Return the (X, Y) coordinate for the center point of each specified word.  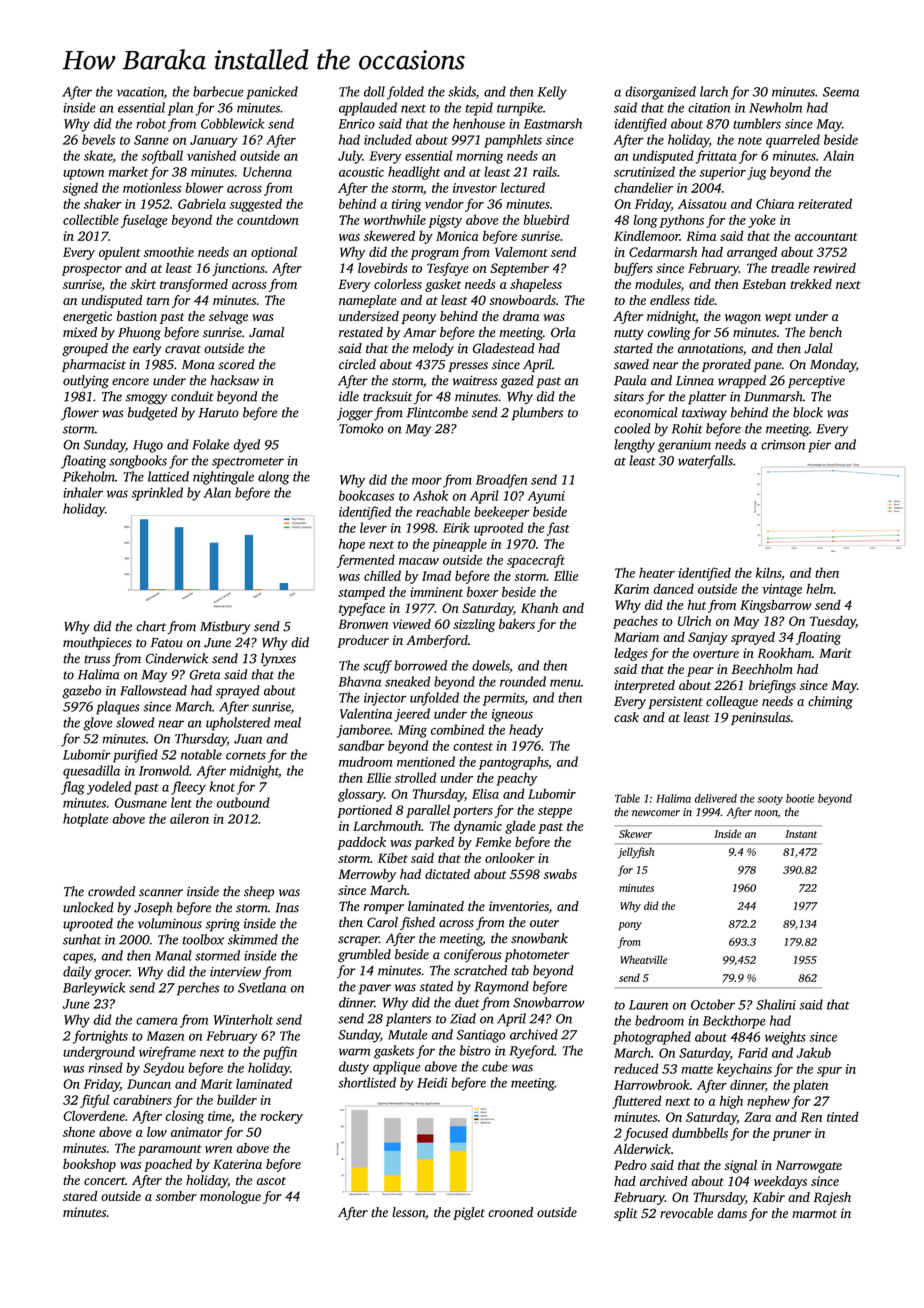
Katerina (237, 1164)
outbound (243, 802)
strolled (415, 777)
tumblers (757, 123)
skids (462, 91)
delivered (716, 798)
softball (162, 157)
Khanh (539, 608)
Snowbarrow (549, 1002)
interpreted (645, 686)
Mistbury (225, 627)
